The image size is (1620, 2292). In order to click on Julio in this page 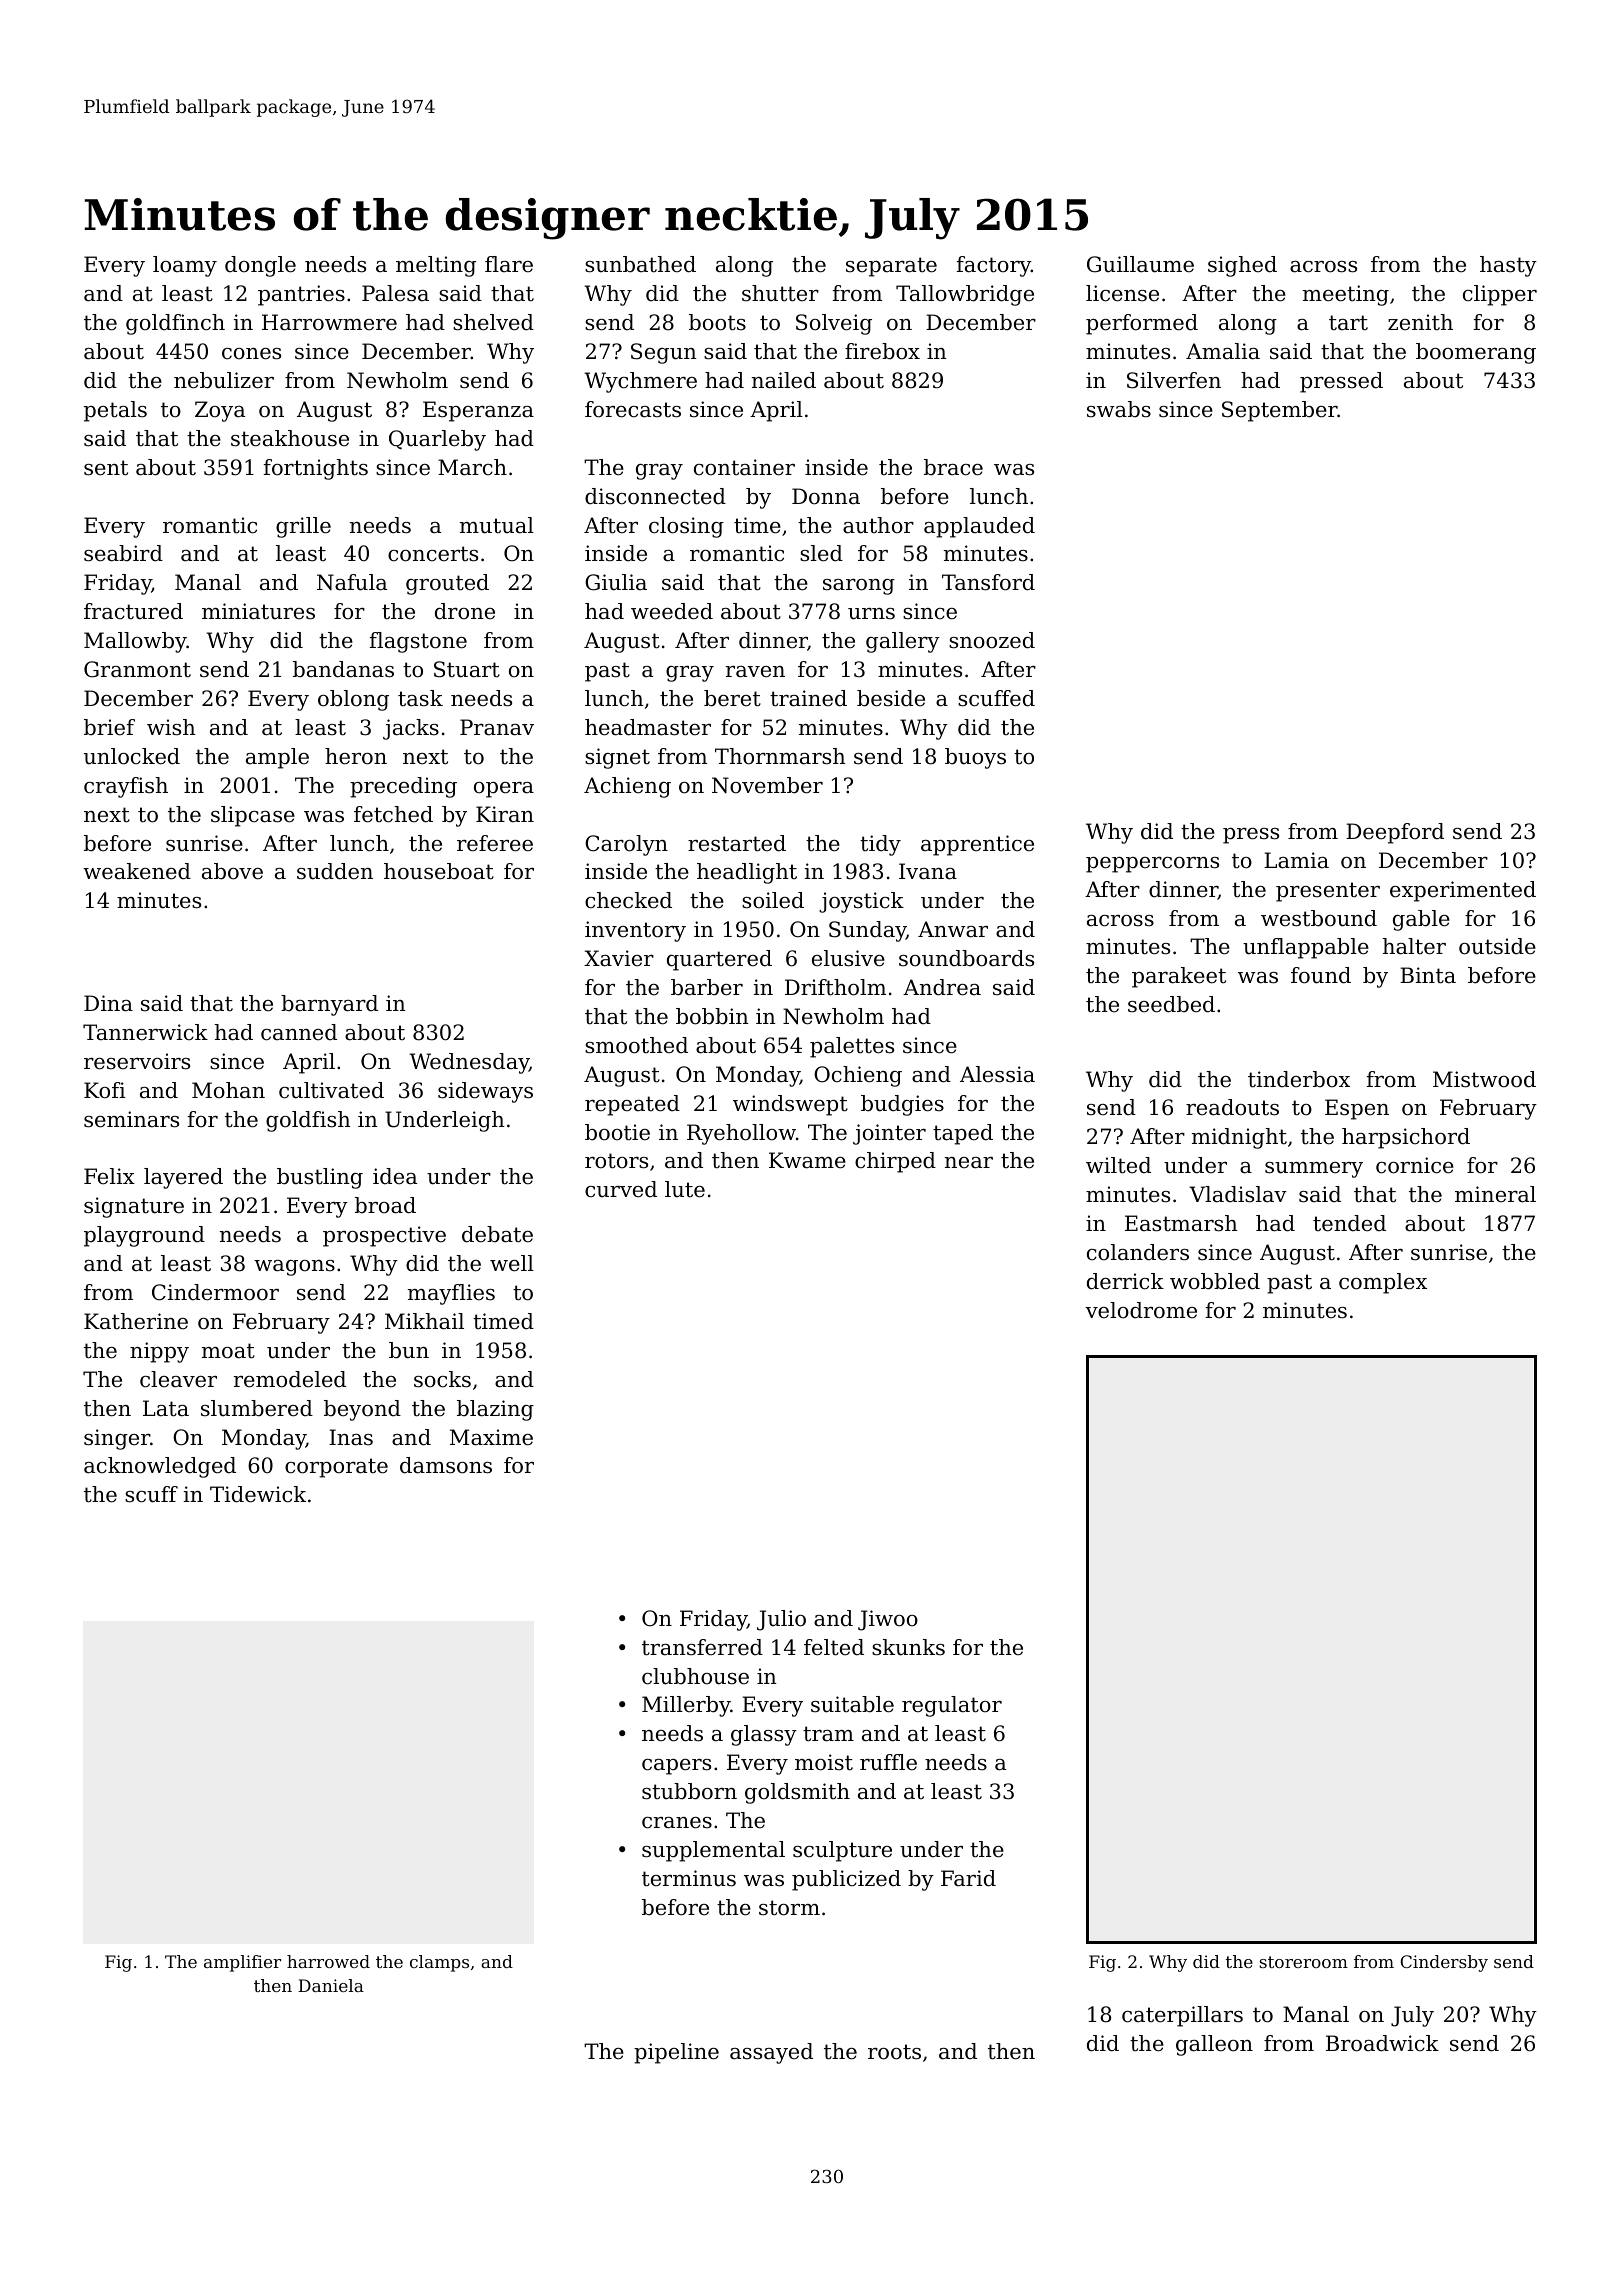, I will do `click(781, 1620)`.
